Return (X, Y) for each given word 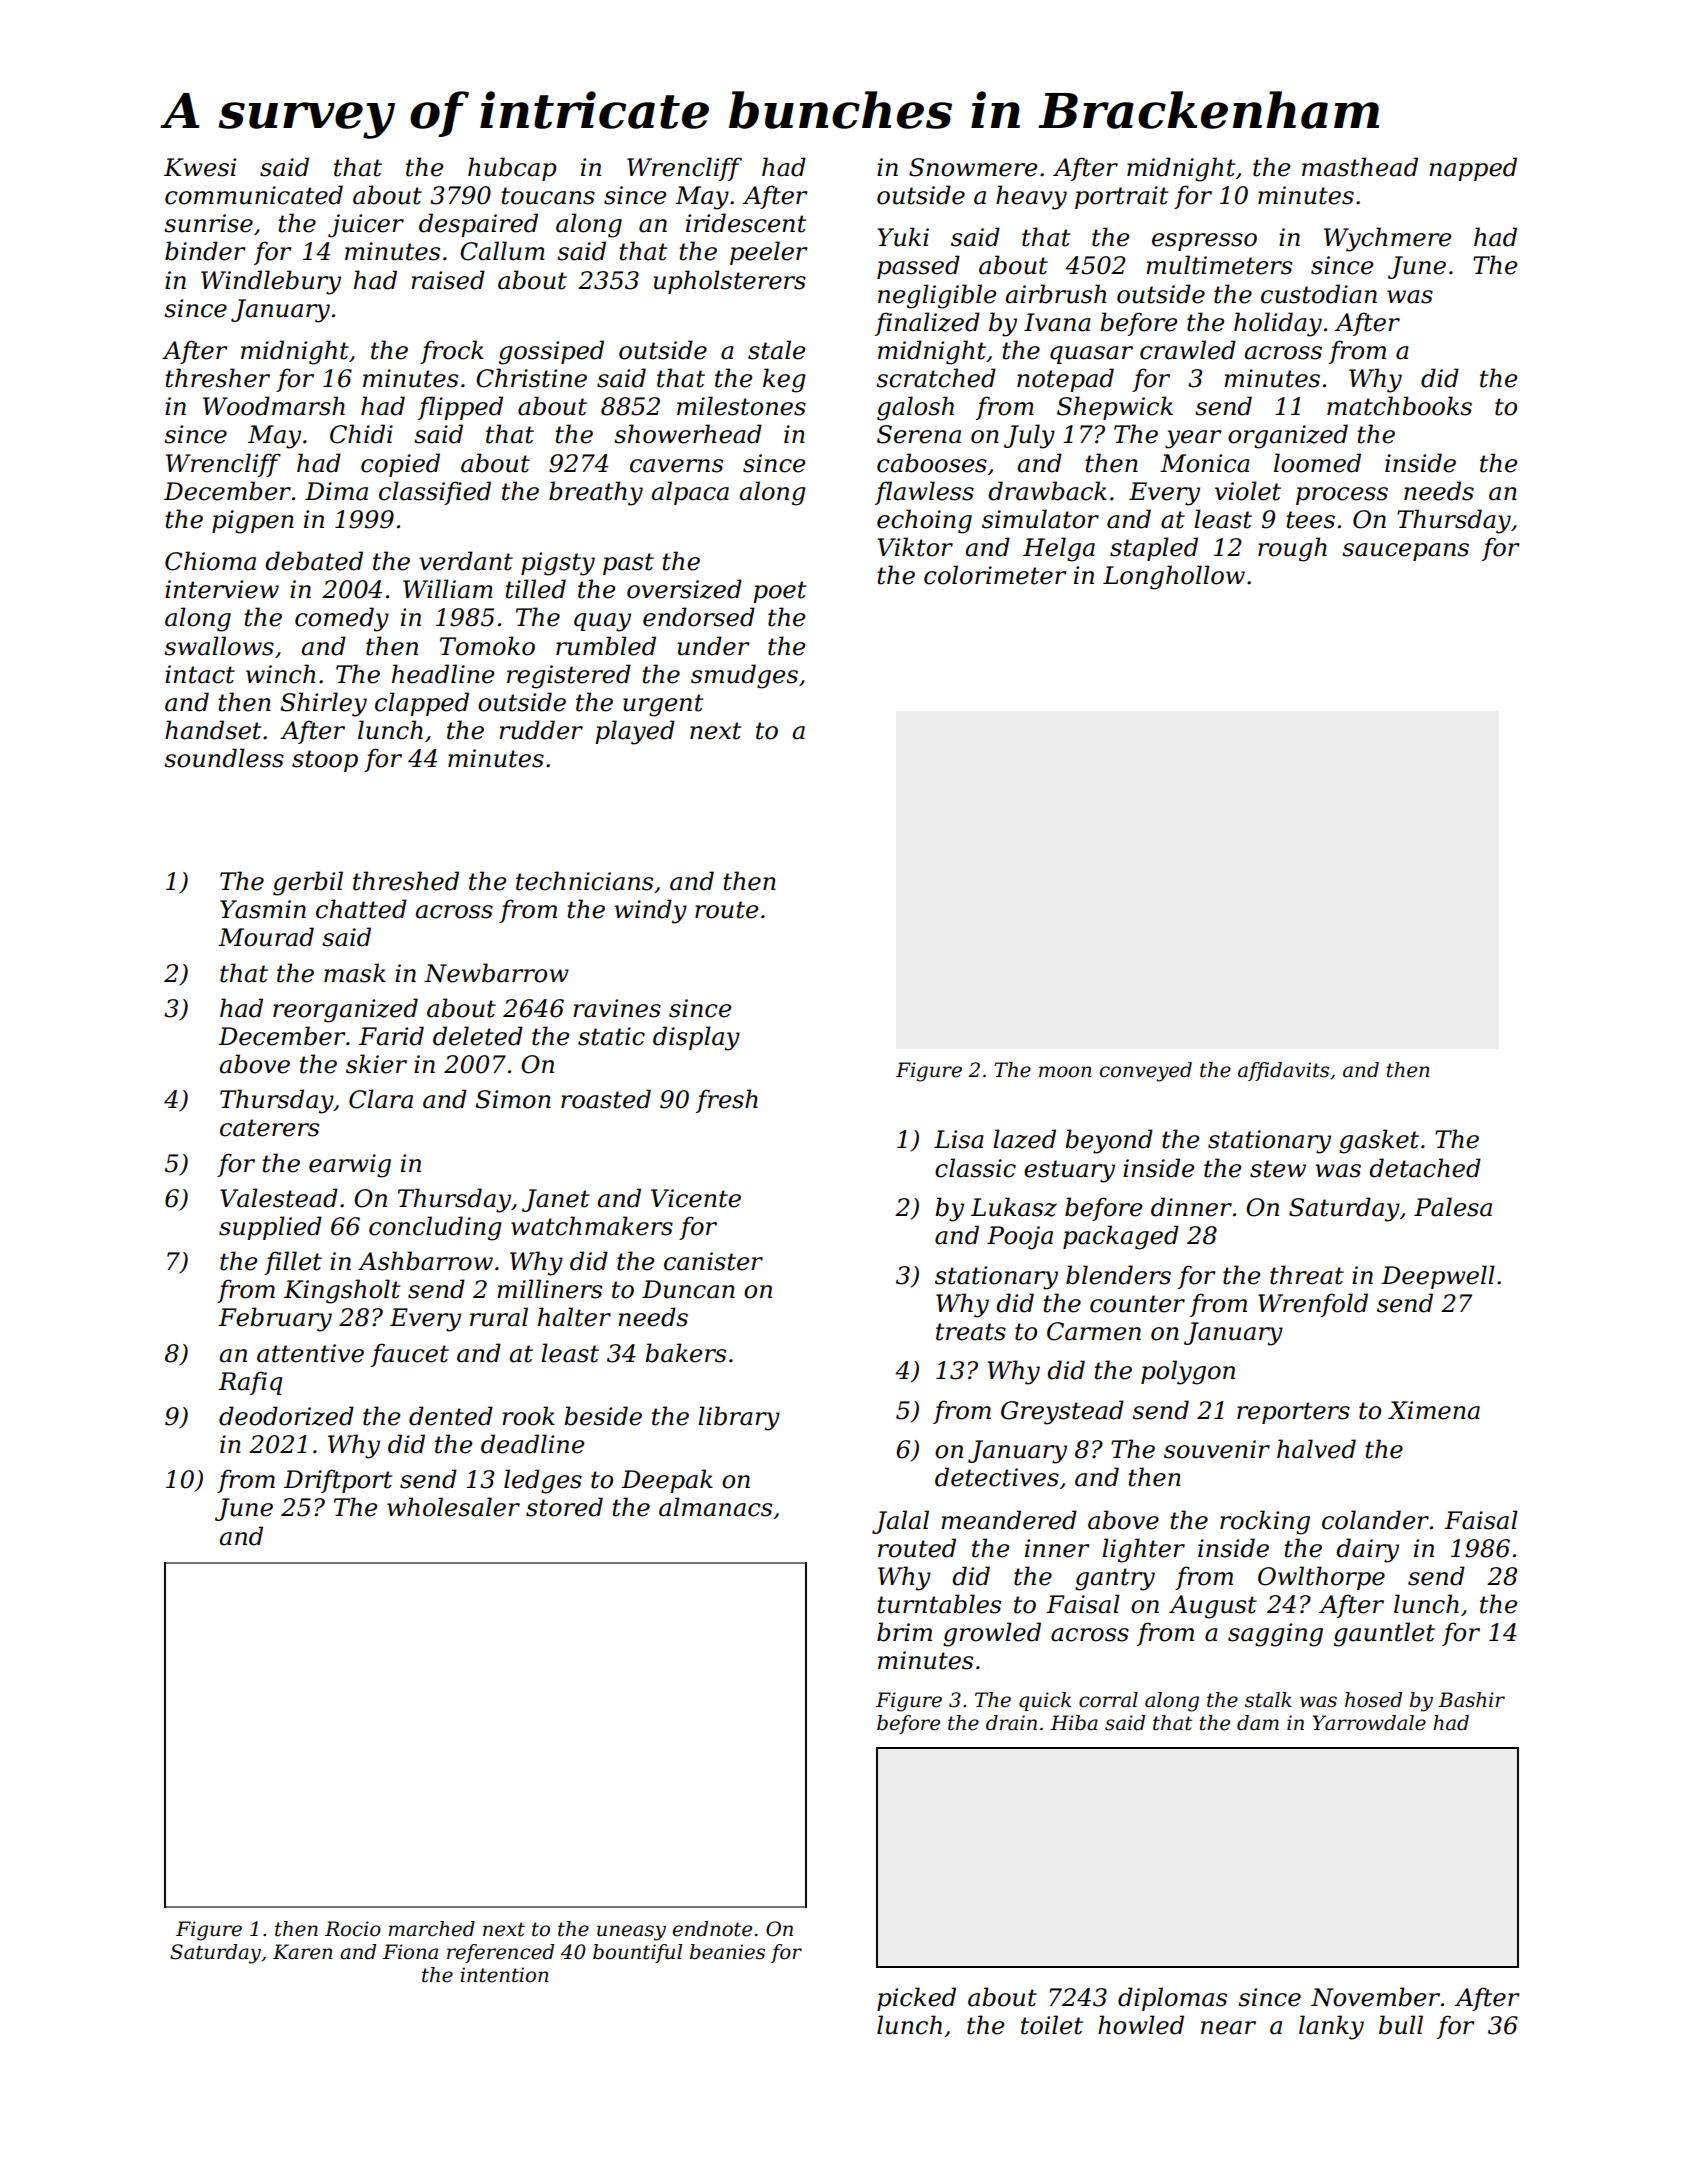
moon (1065, 1072)
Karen (303, 1952)
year (1193, 439)
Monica (1205, 463)
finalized (927, 324)
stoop (325, 761)
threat (1307, 1275)
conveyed (1146, 1072)
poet (779, 592)
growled (992, 1634)
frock (452, 352)
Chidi (361, 434)
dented (451, 1416)
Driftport (338, 1481)
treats (971, 1332)
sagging (1275, 1635)
